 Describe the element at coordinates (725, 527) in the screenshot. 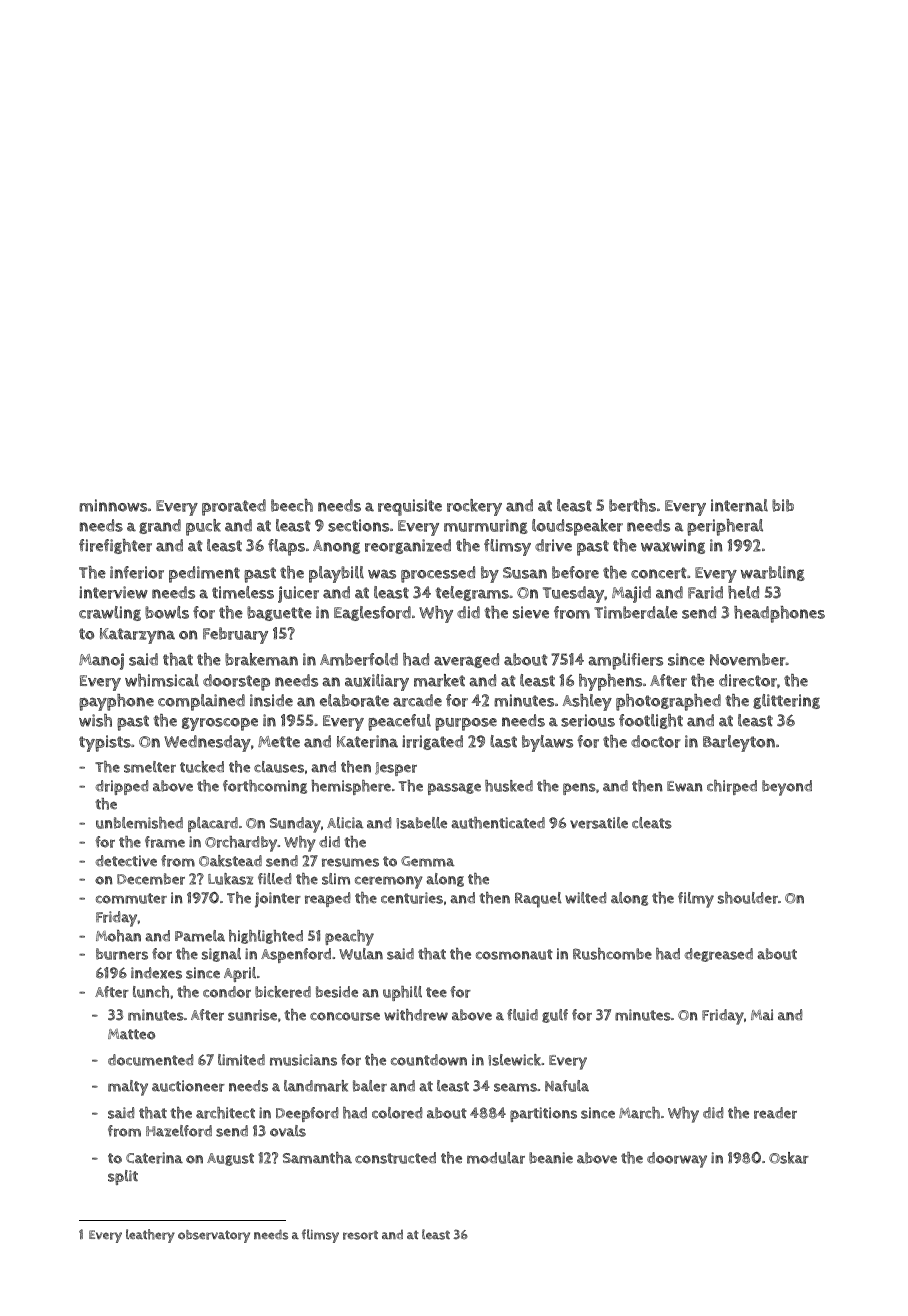

I see `peripheral` at that location.
